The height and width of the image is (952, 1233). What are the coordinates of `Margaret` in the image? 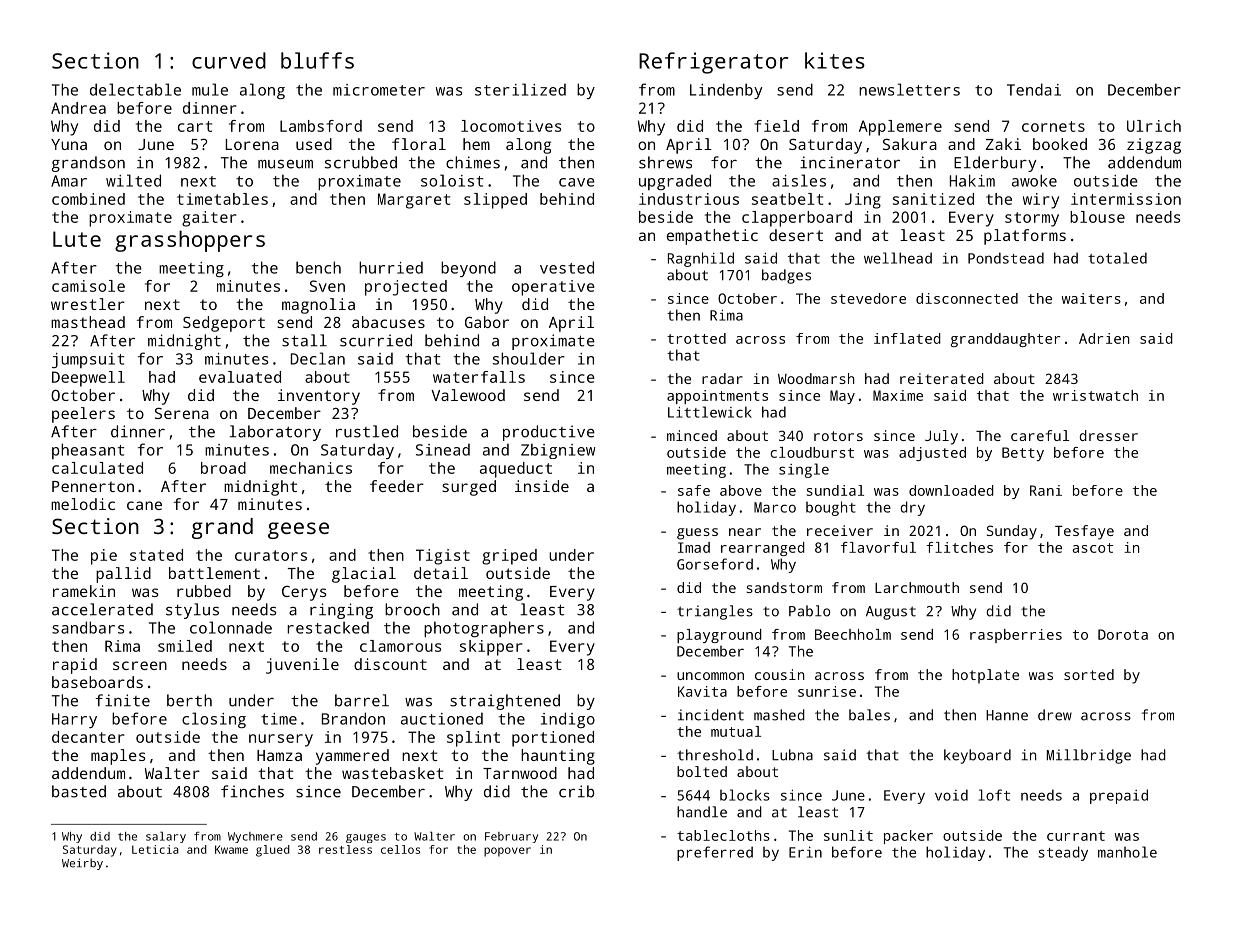 It's located at (414, 201).
